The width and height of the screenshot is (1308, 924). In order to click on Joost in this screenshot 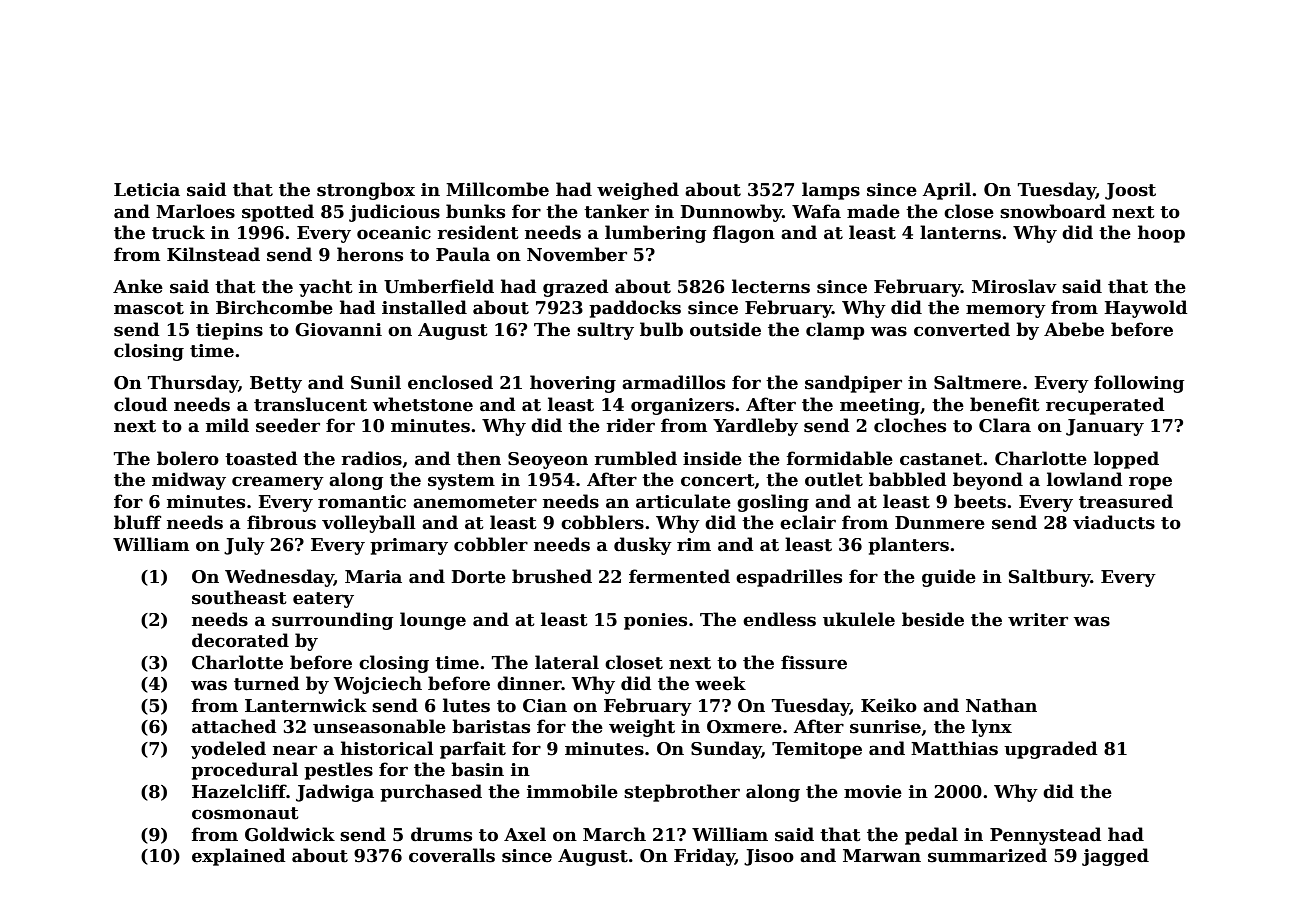, I will do `click(1130, 191)`.
